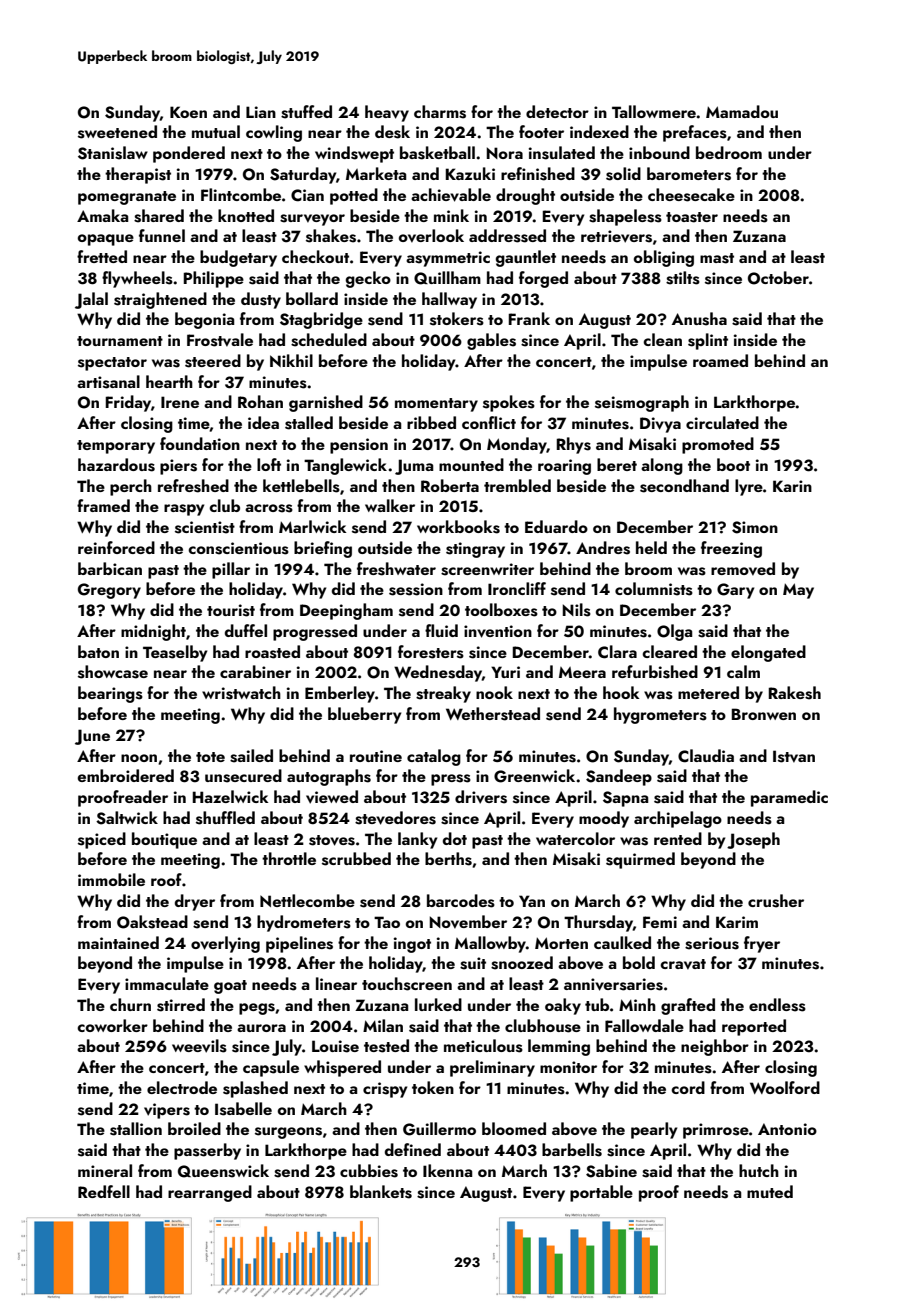  What do you see at coordinates (440, 112) in the image?
I see `charms` at bounding box center [440, 112].
